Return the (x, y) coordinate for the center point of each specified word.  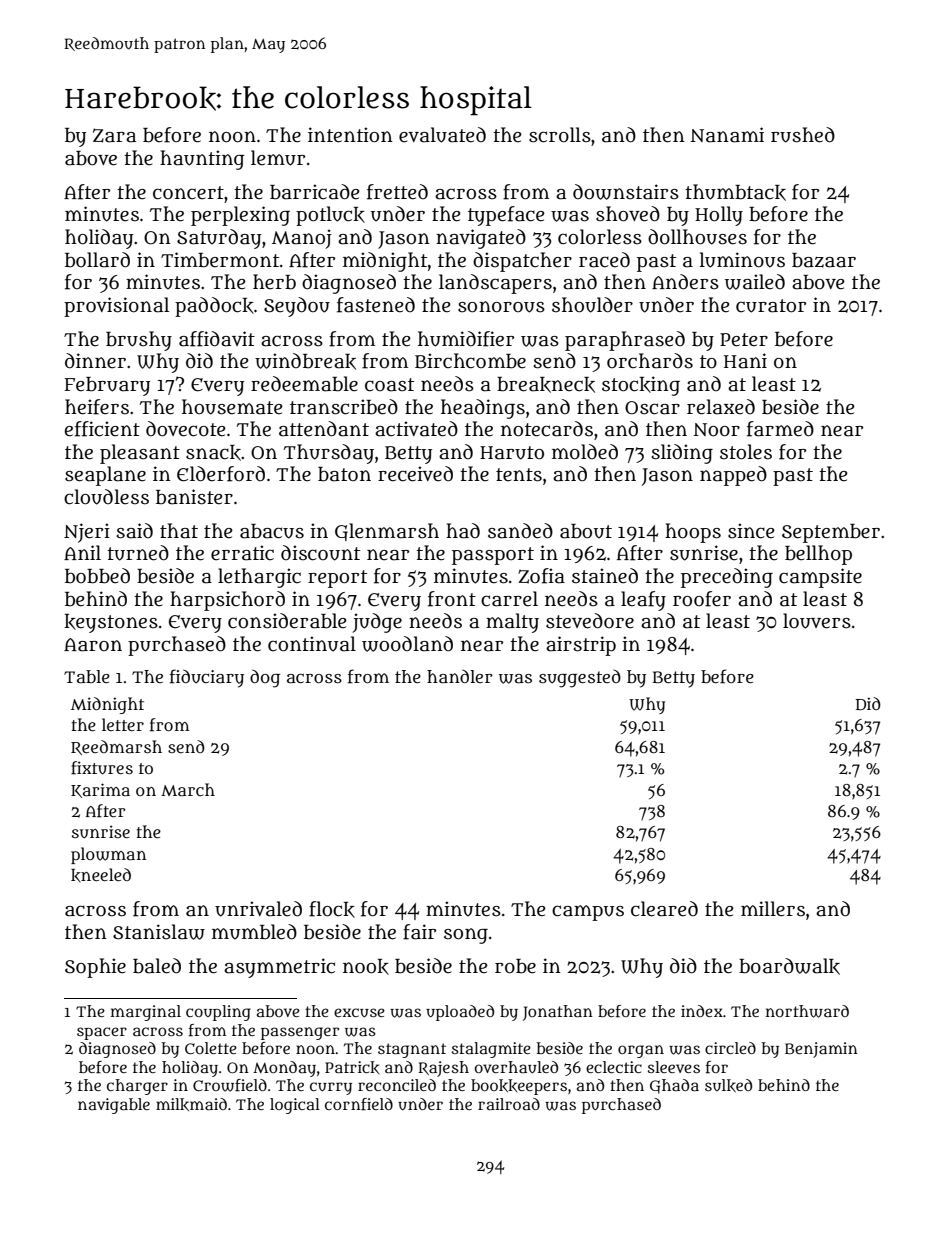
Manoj (302, 239)
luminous (742, 260)
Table (87, 676)
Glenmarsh (387, 532)
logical (295, 1106)
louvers (817, 621)
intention (350, 135)
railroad (509, 1104)
